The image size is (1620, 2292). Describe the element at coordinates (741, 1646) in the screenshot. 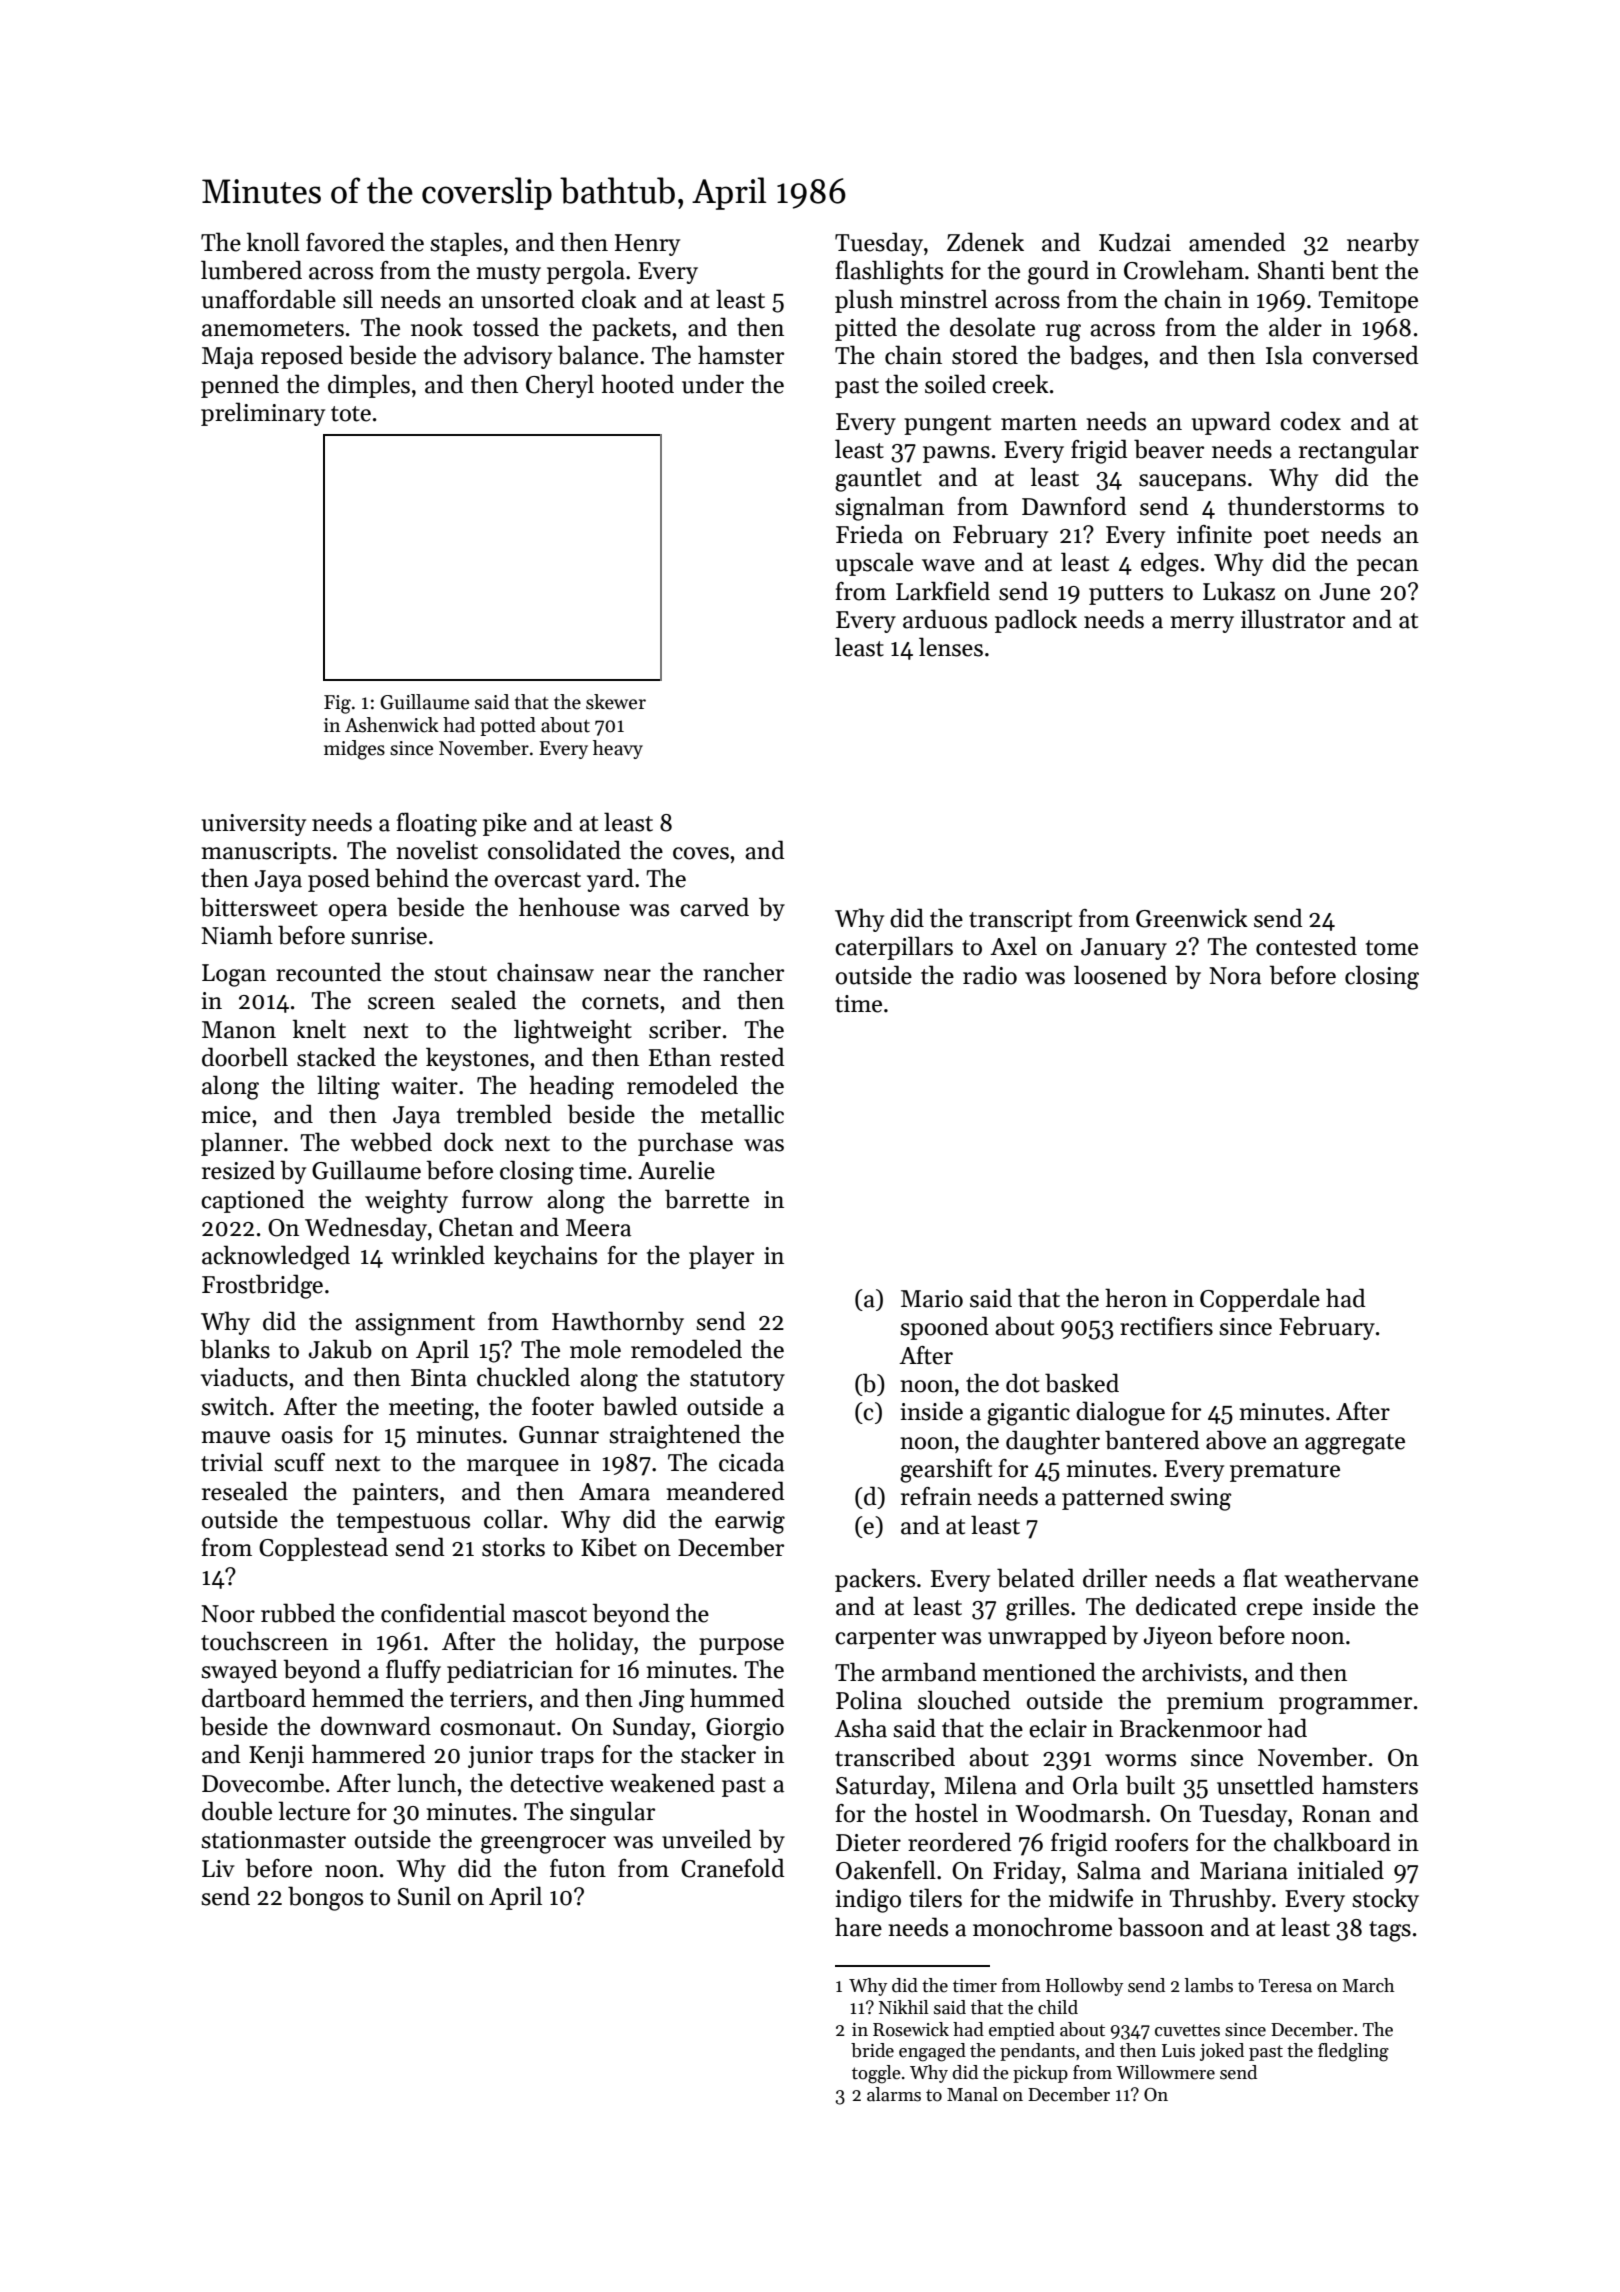

I see `purpose` at that location.
